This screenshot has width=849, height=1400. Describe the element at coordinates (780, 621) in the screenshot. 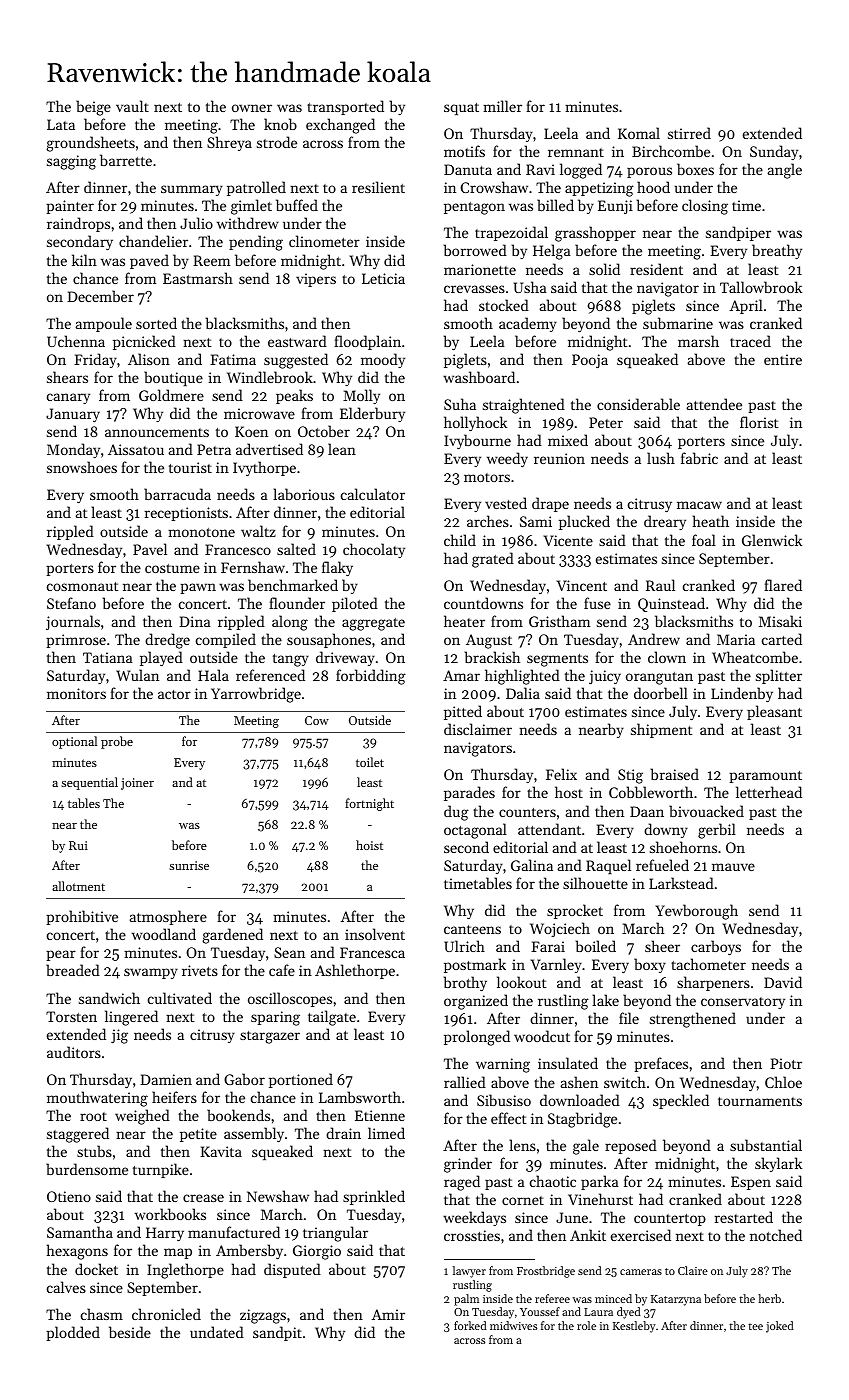

I see `Misaki` at that location.
